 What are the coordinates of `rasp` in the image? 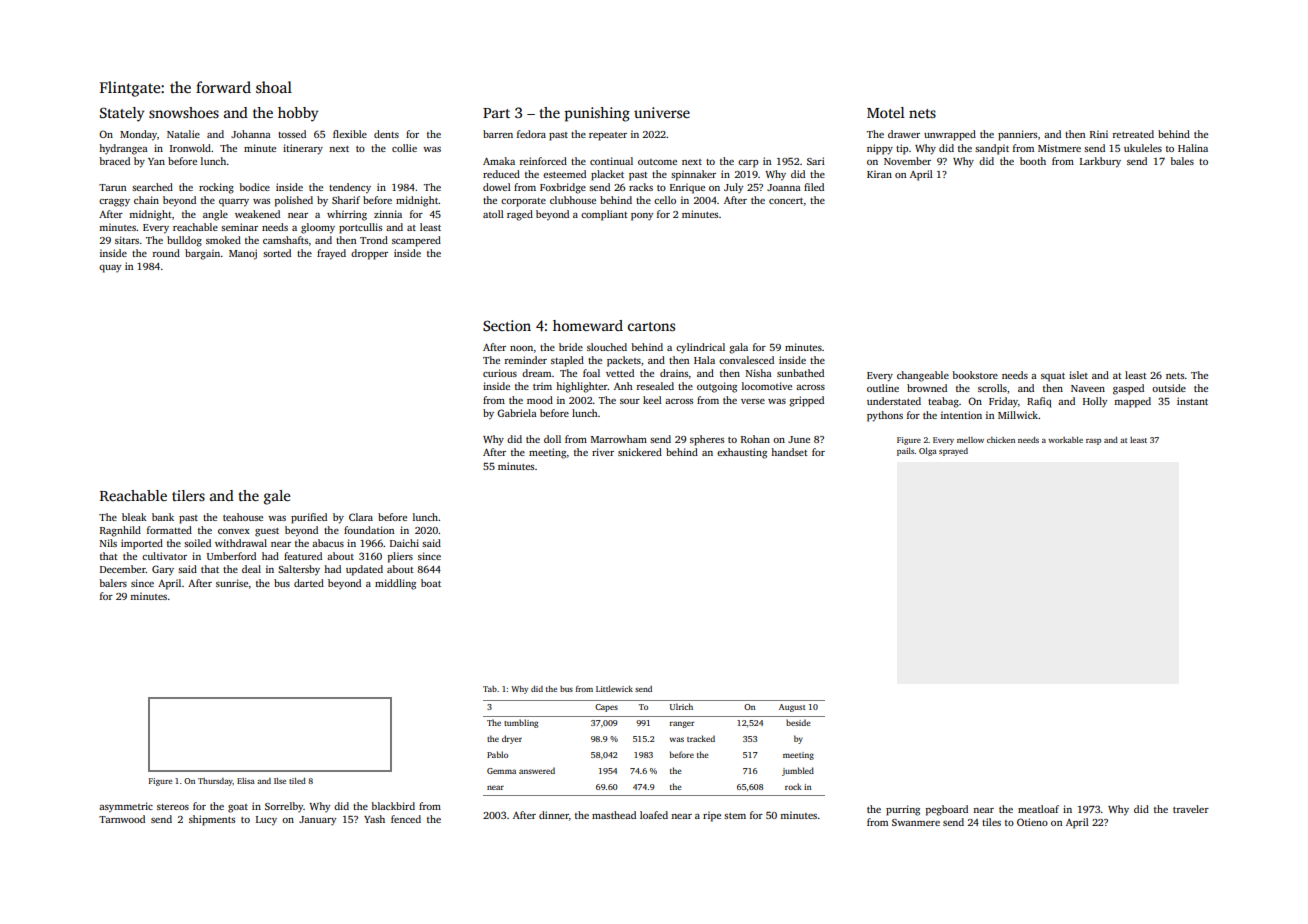 It's located at (1093, 442).
